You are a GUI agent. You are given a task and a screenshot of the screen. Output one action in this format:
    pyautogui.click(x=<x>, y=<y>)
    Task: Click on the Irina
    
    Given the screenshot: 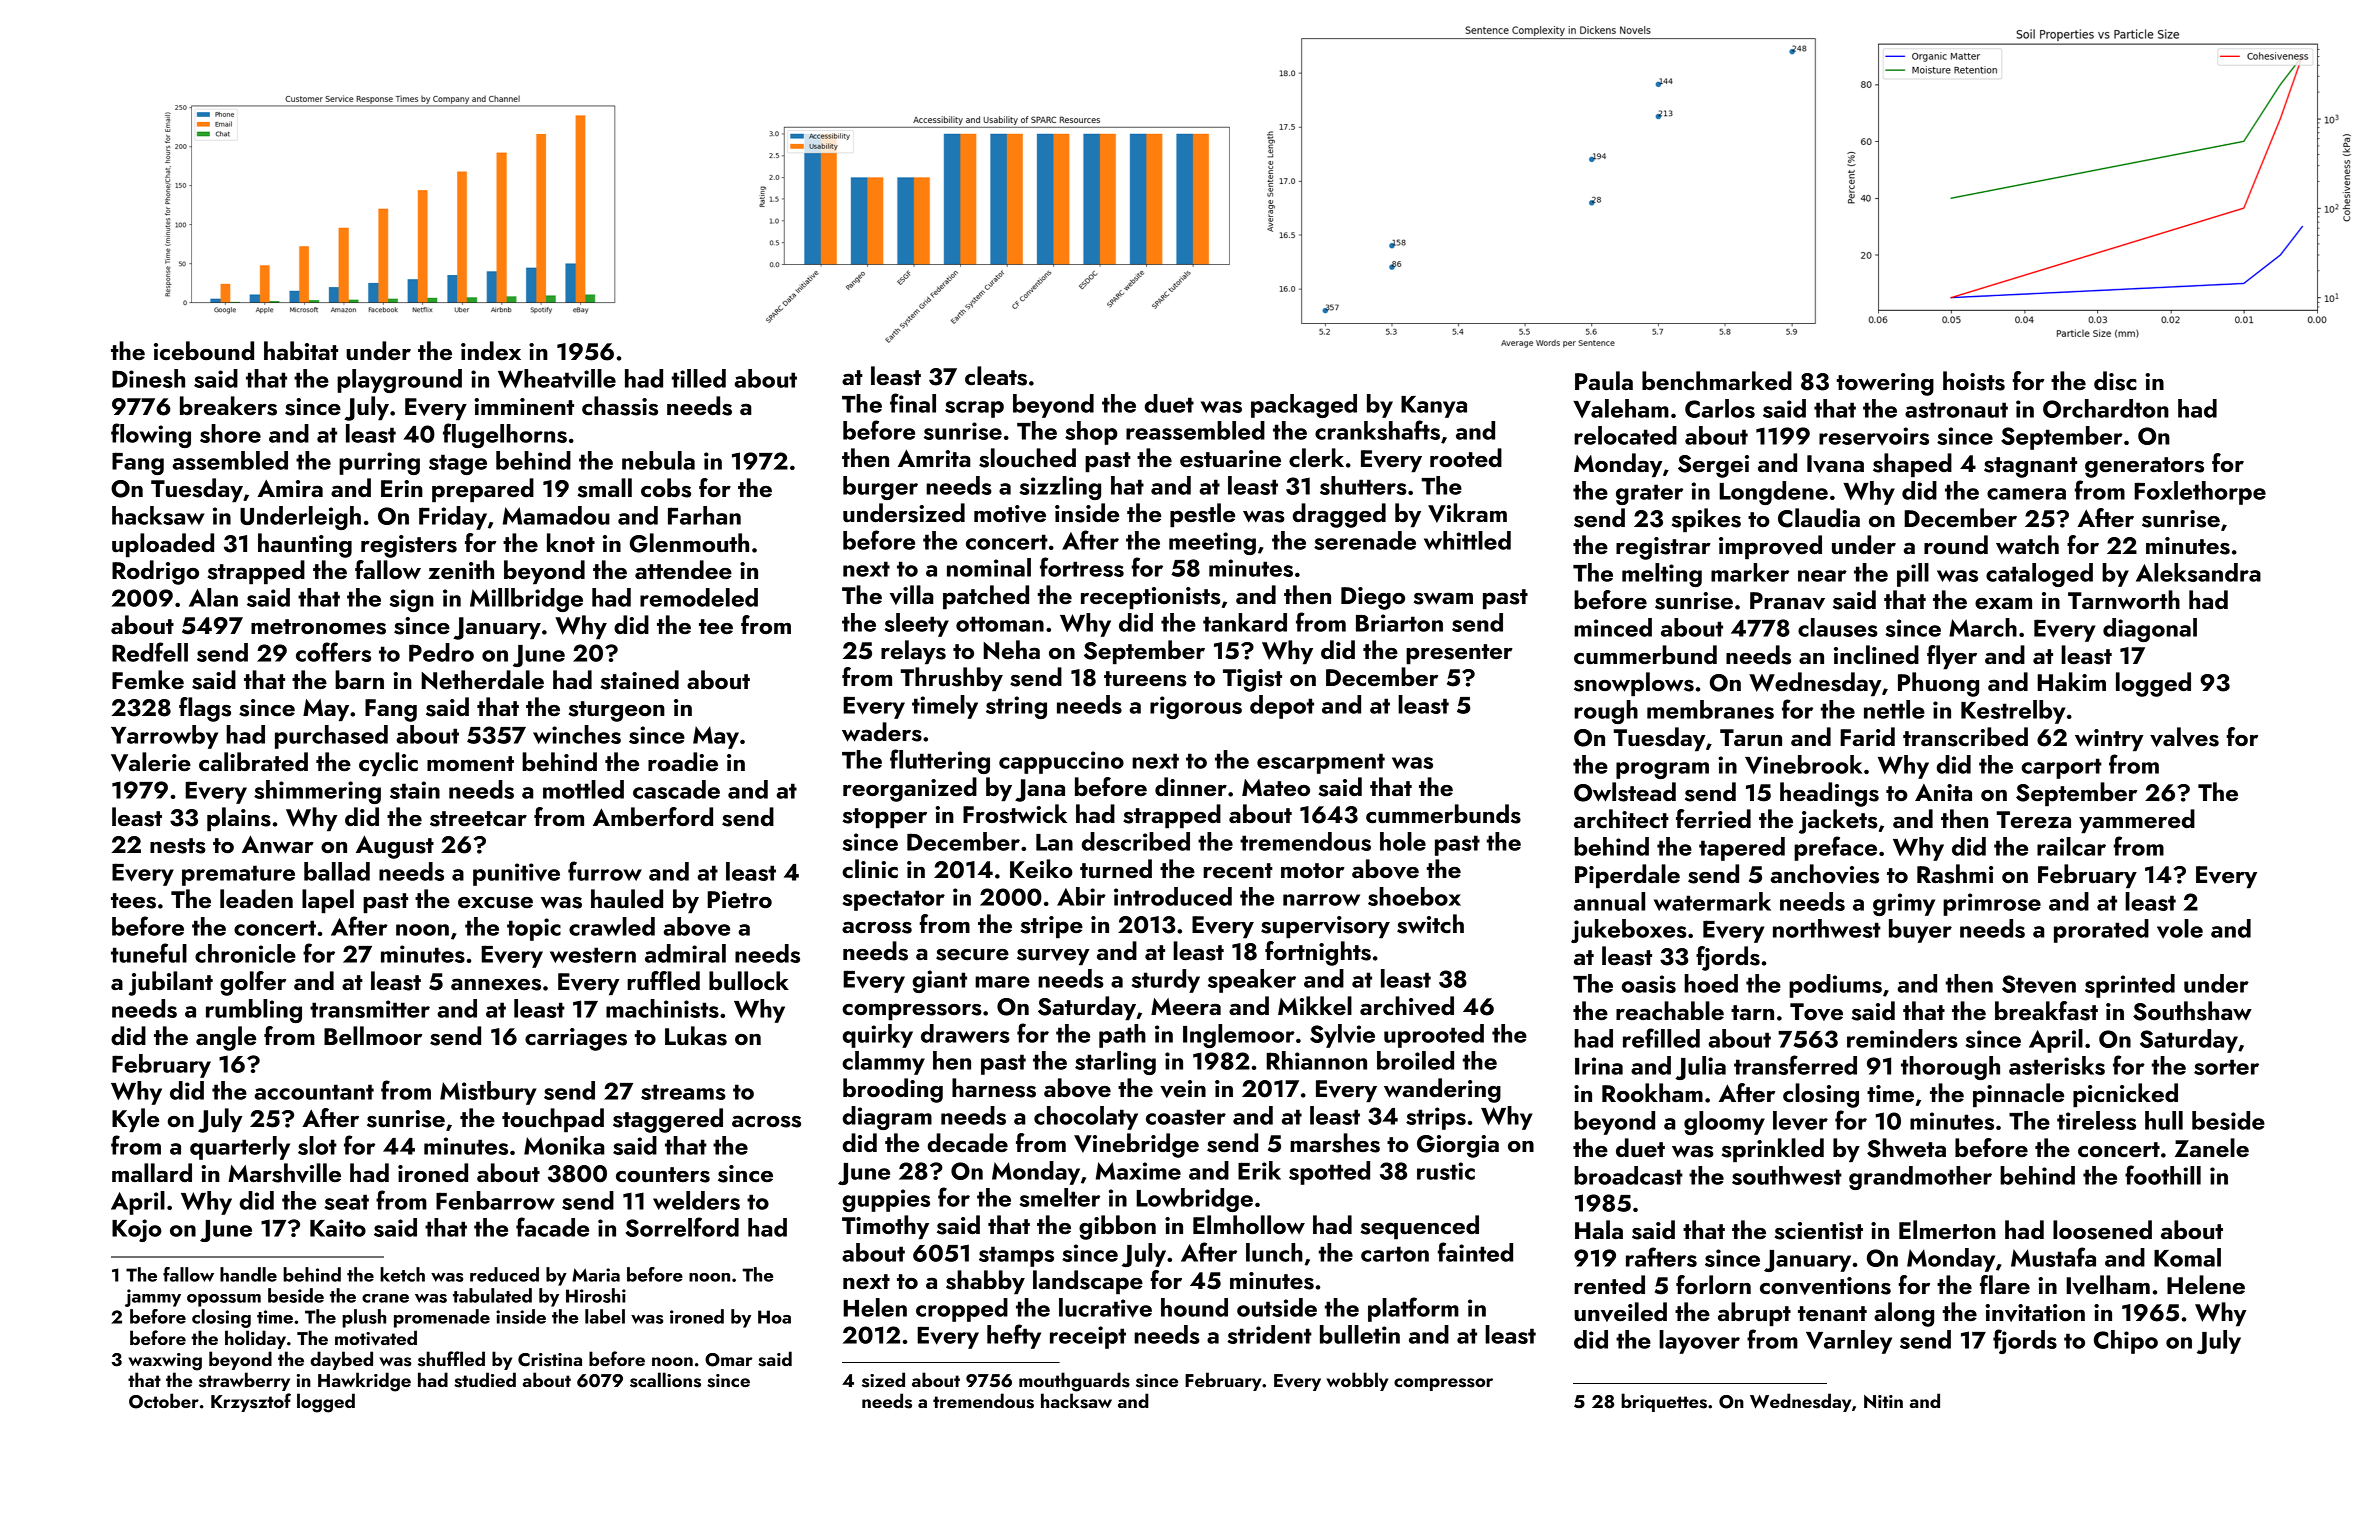 What is the action you would take?
    pyautogui.click(x=1599, y=1066)
